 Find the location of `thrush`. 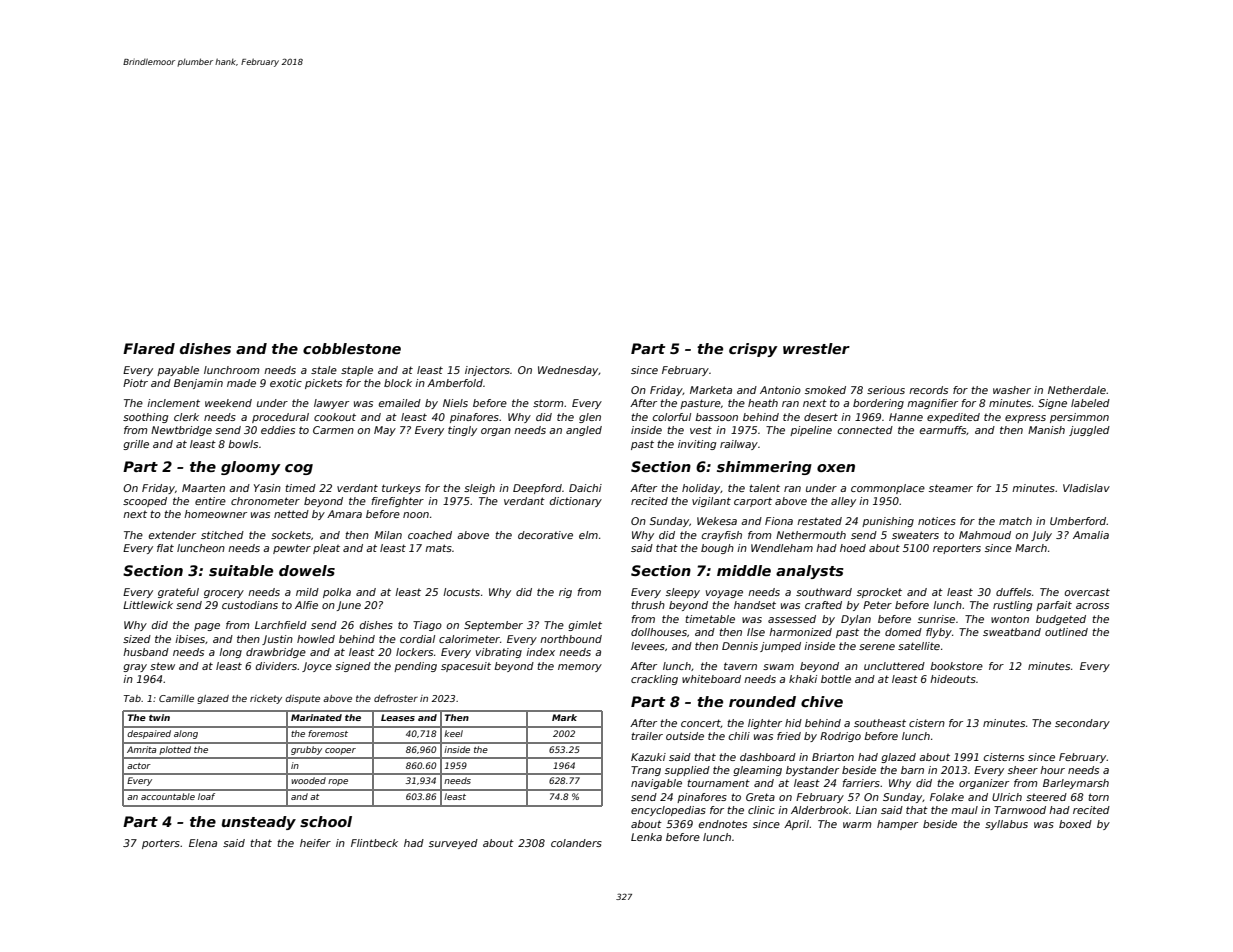

thrush is located at coordinates (648, 605).
